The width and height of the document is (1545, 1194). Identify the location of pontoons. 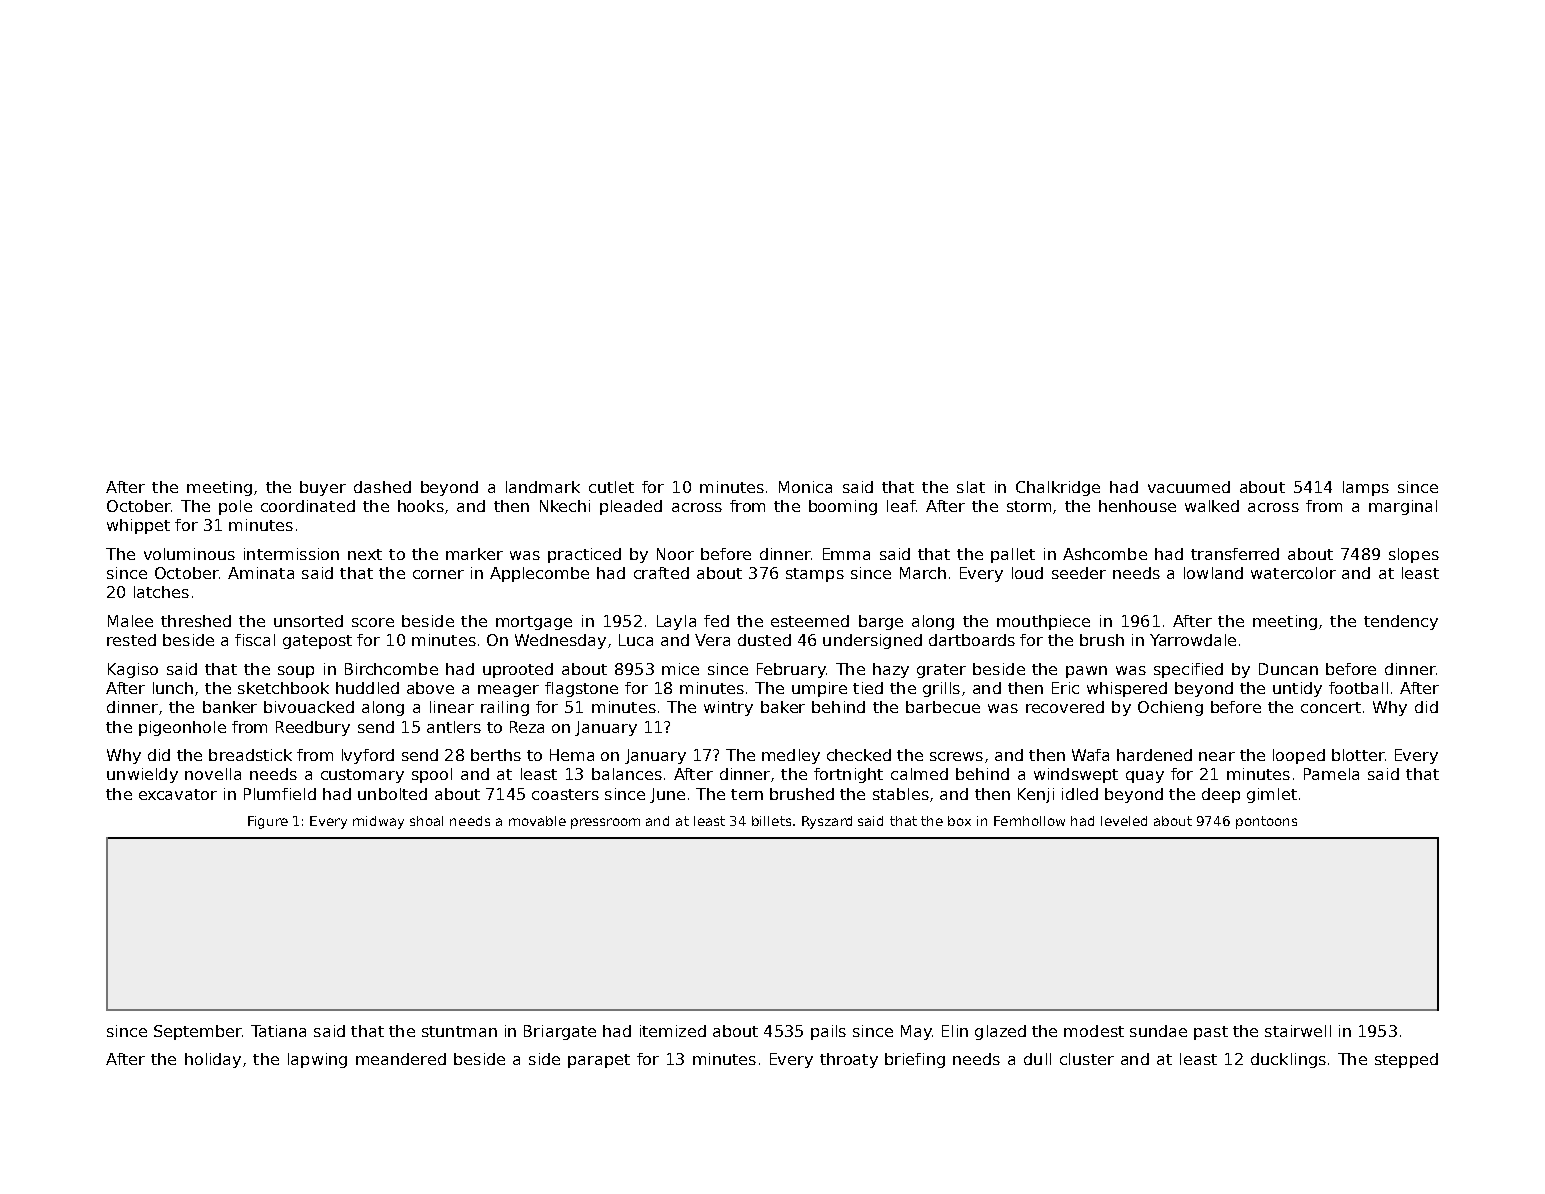
(1266, 822).
